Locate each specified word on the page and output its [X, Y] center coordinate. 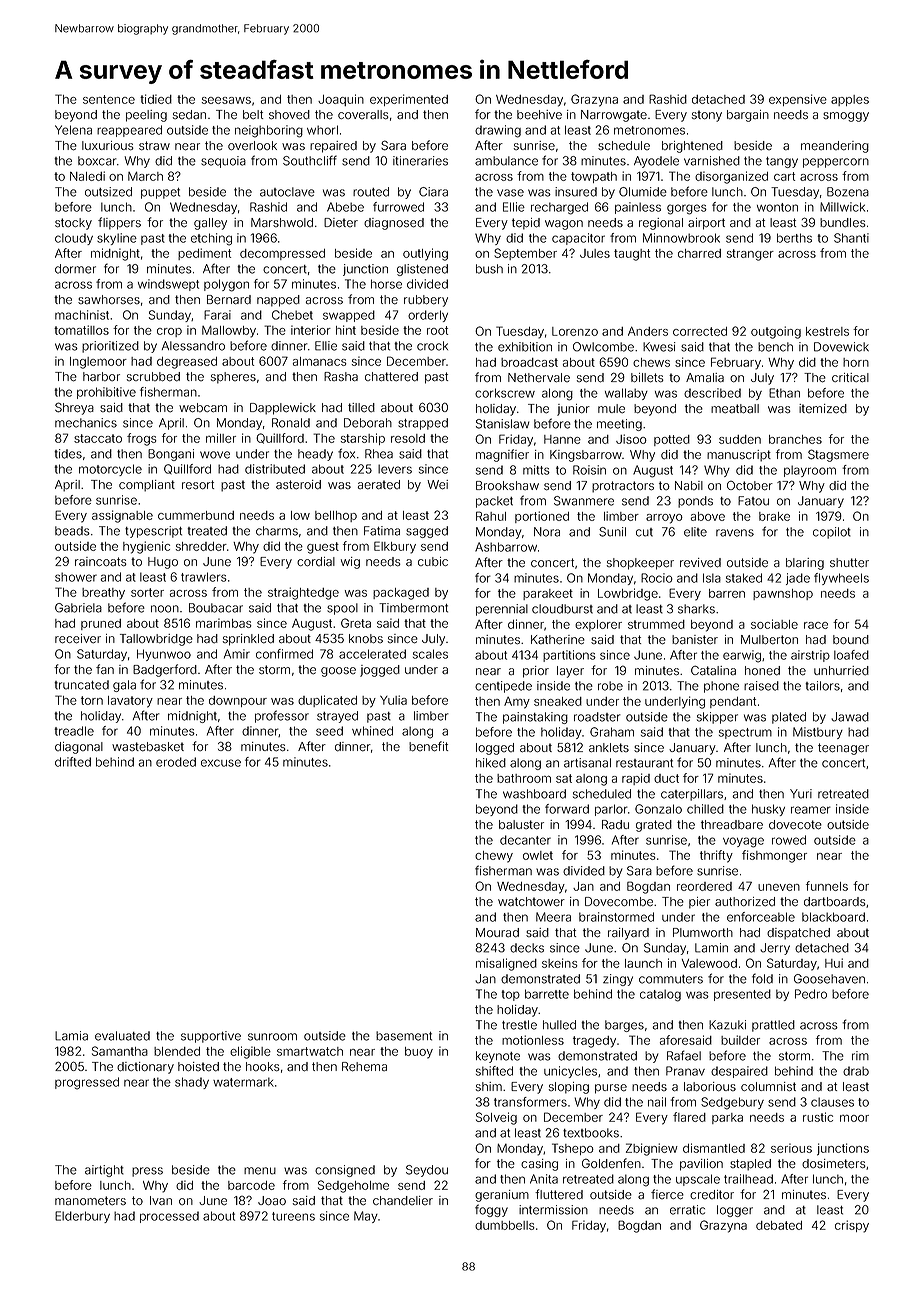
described [712, 393]
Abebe [345, 207]
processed [169, 1217]
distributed [275, 469]
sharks [696, 609]
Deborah [368, 423]
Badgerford [165, 670]
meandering [835, 147]
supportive [211, 1037]
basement [404, 1036]
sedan [189, 114]
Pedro [811, 994]
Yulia [393, 700]
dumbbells [505, 1225]
